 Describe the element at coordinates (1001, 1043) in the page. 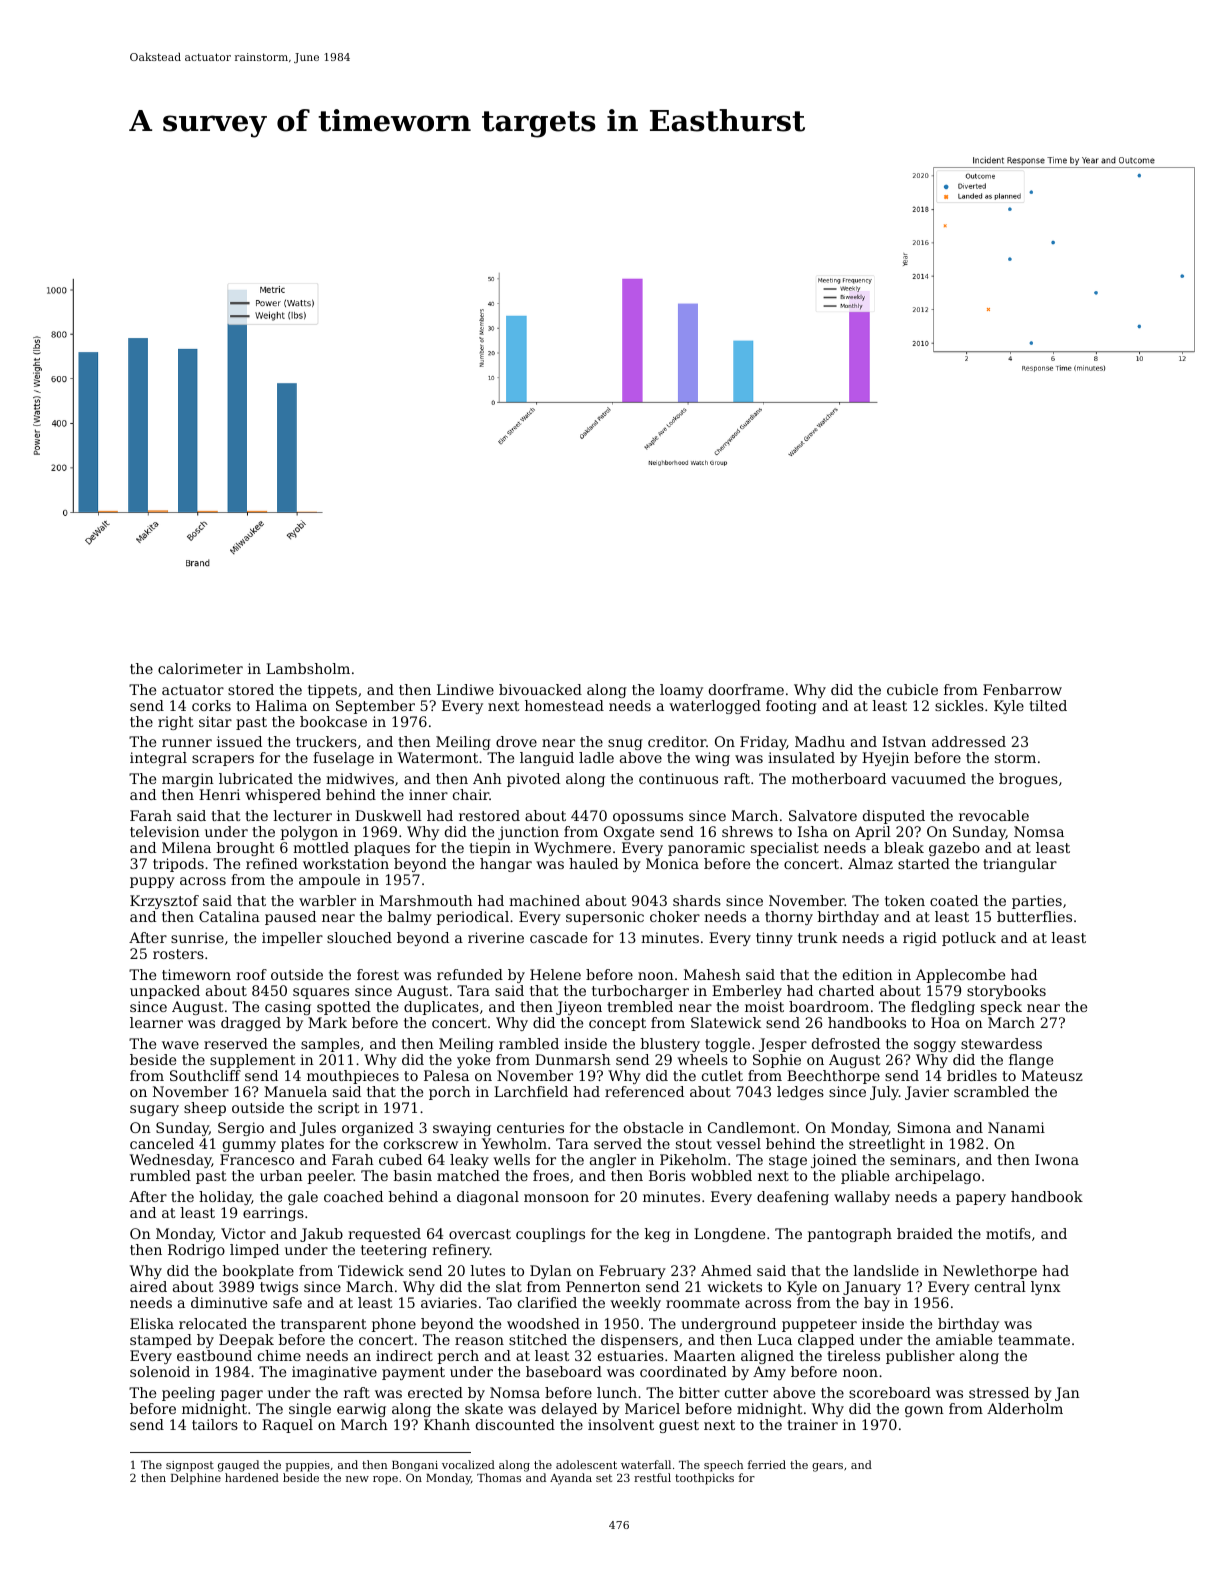

I see `stewardess` at that location.
